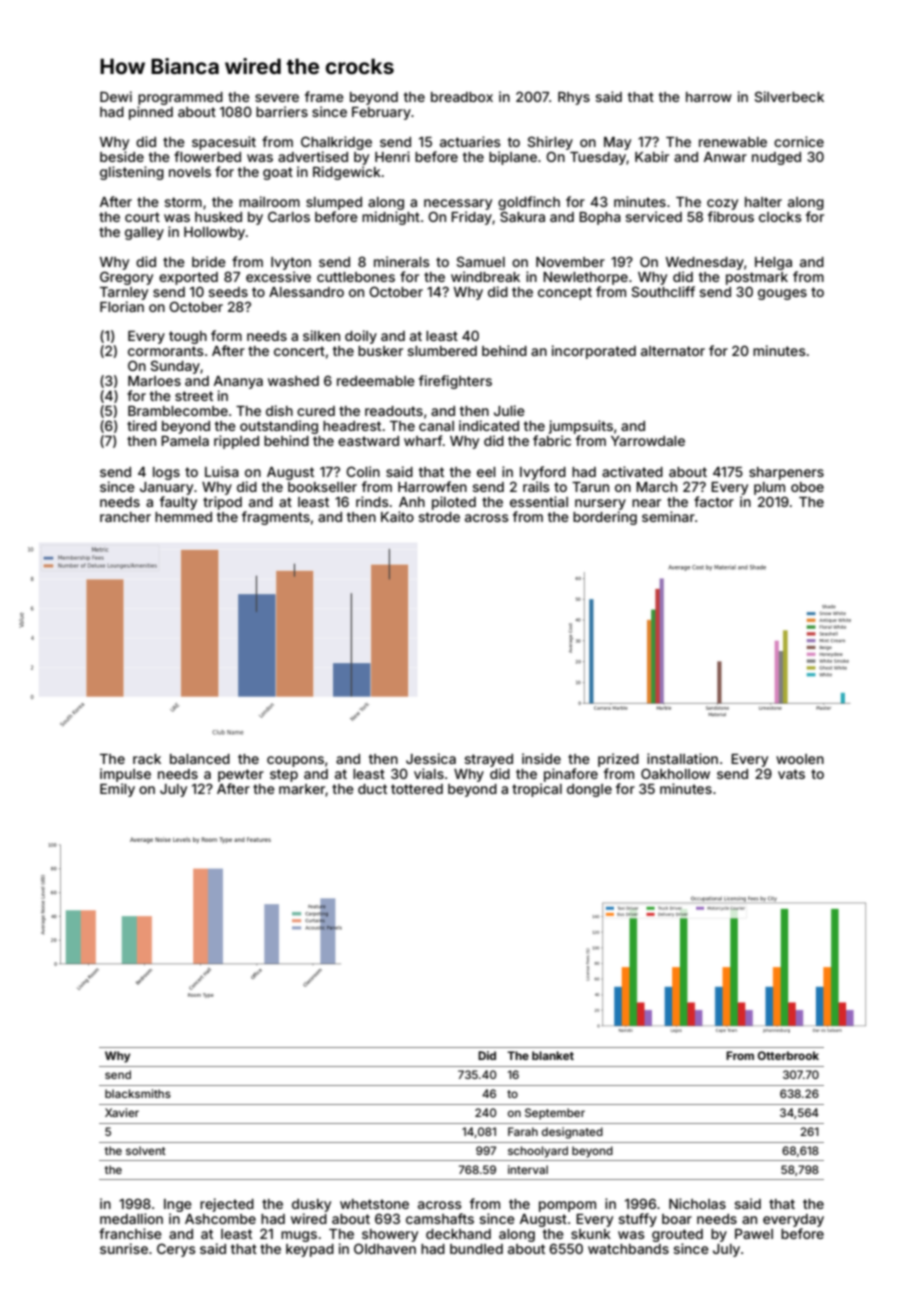 The height and width of the screenshot is (1308, 924). I want to click on tired, so click(142, 425).
